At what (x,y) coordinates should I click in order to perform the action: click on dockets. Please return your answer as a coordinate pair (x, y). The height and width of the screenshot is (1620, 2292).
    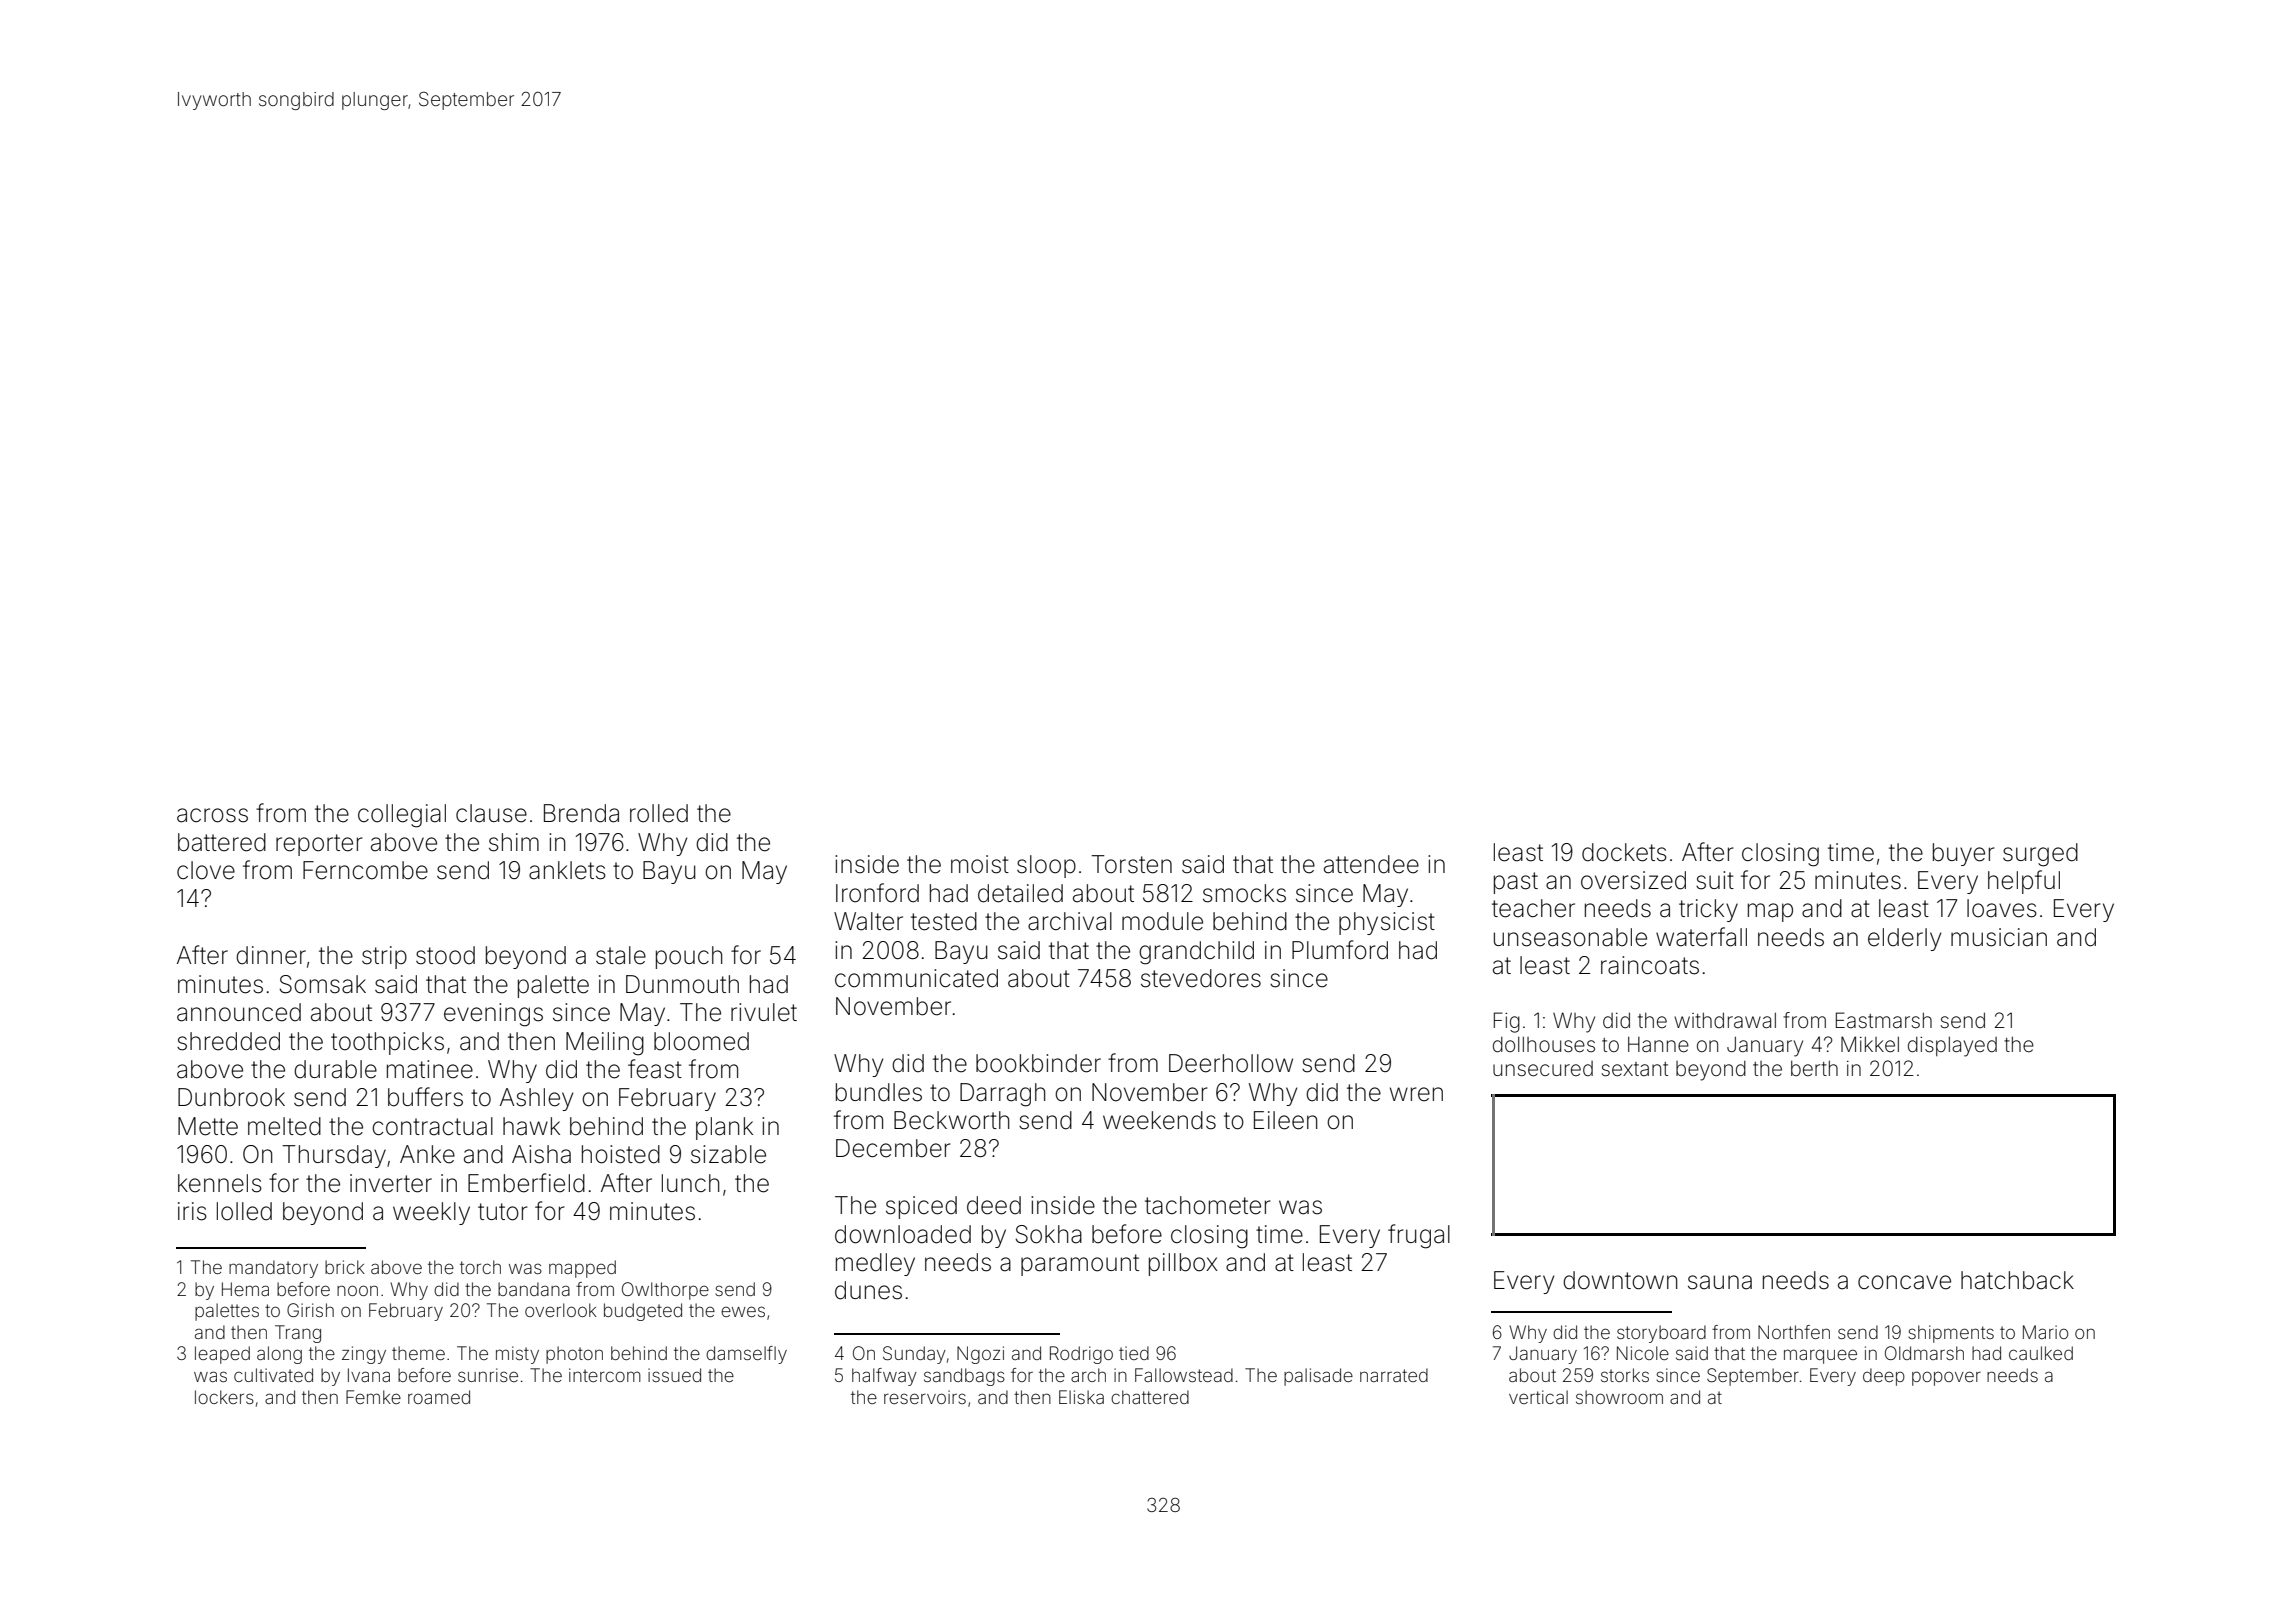
    Looking at the image, I should click on (1624, 852).
